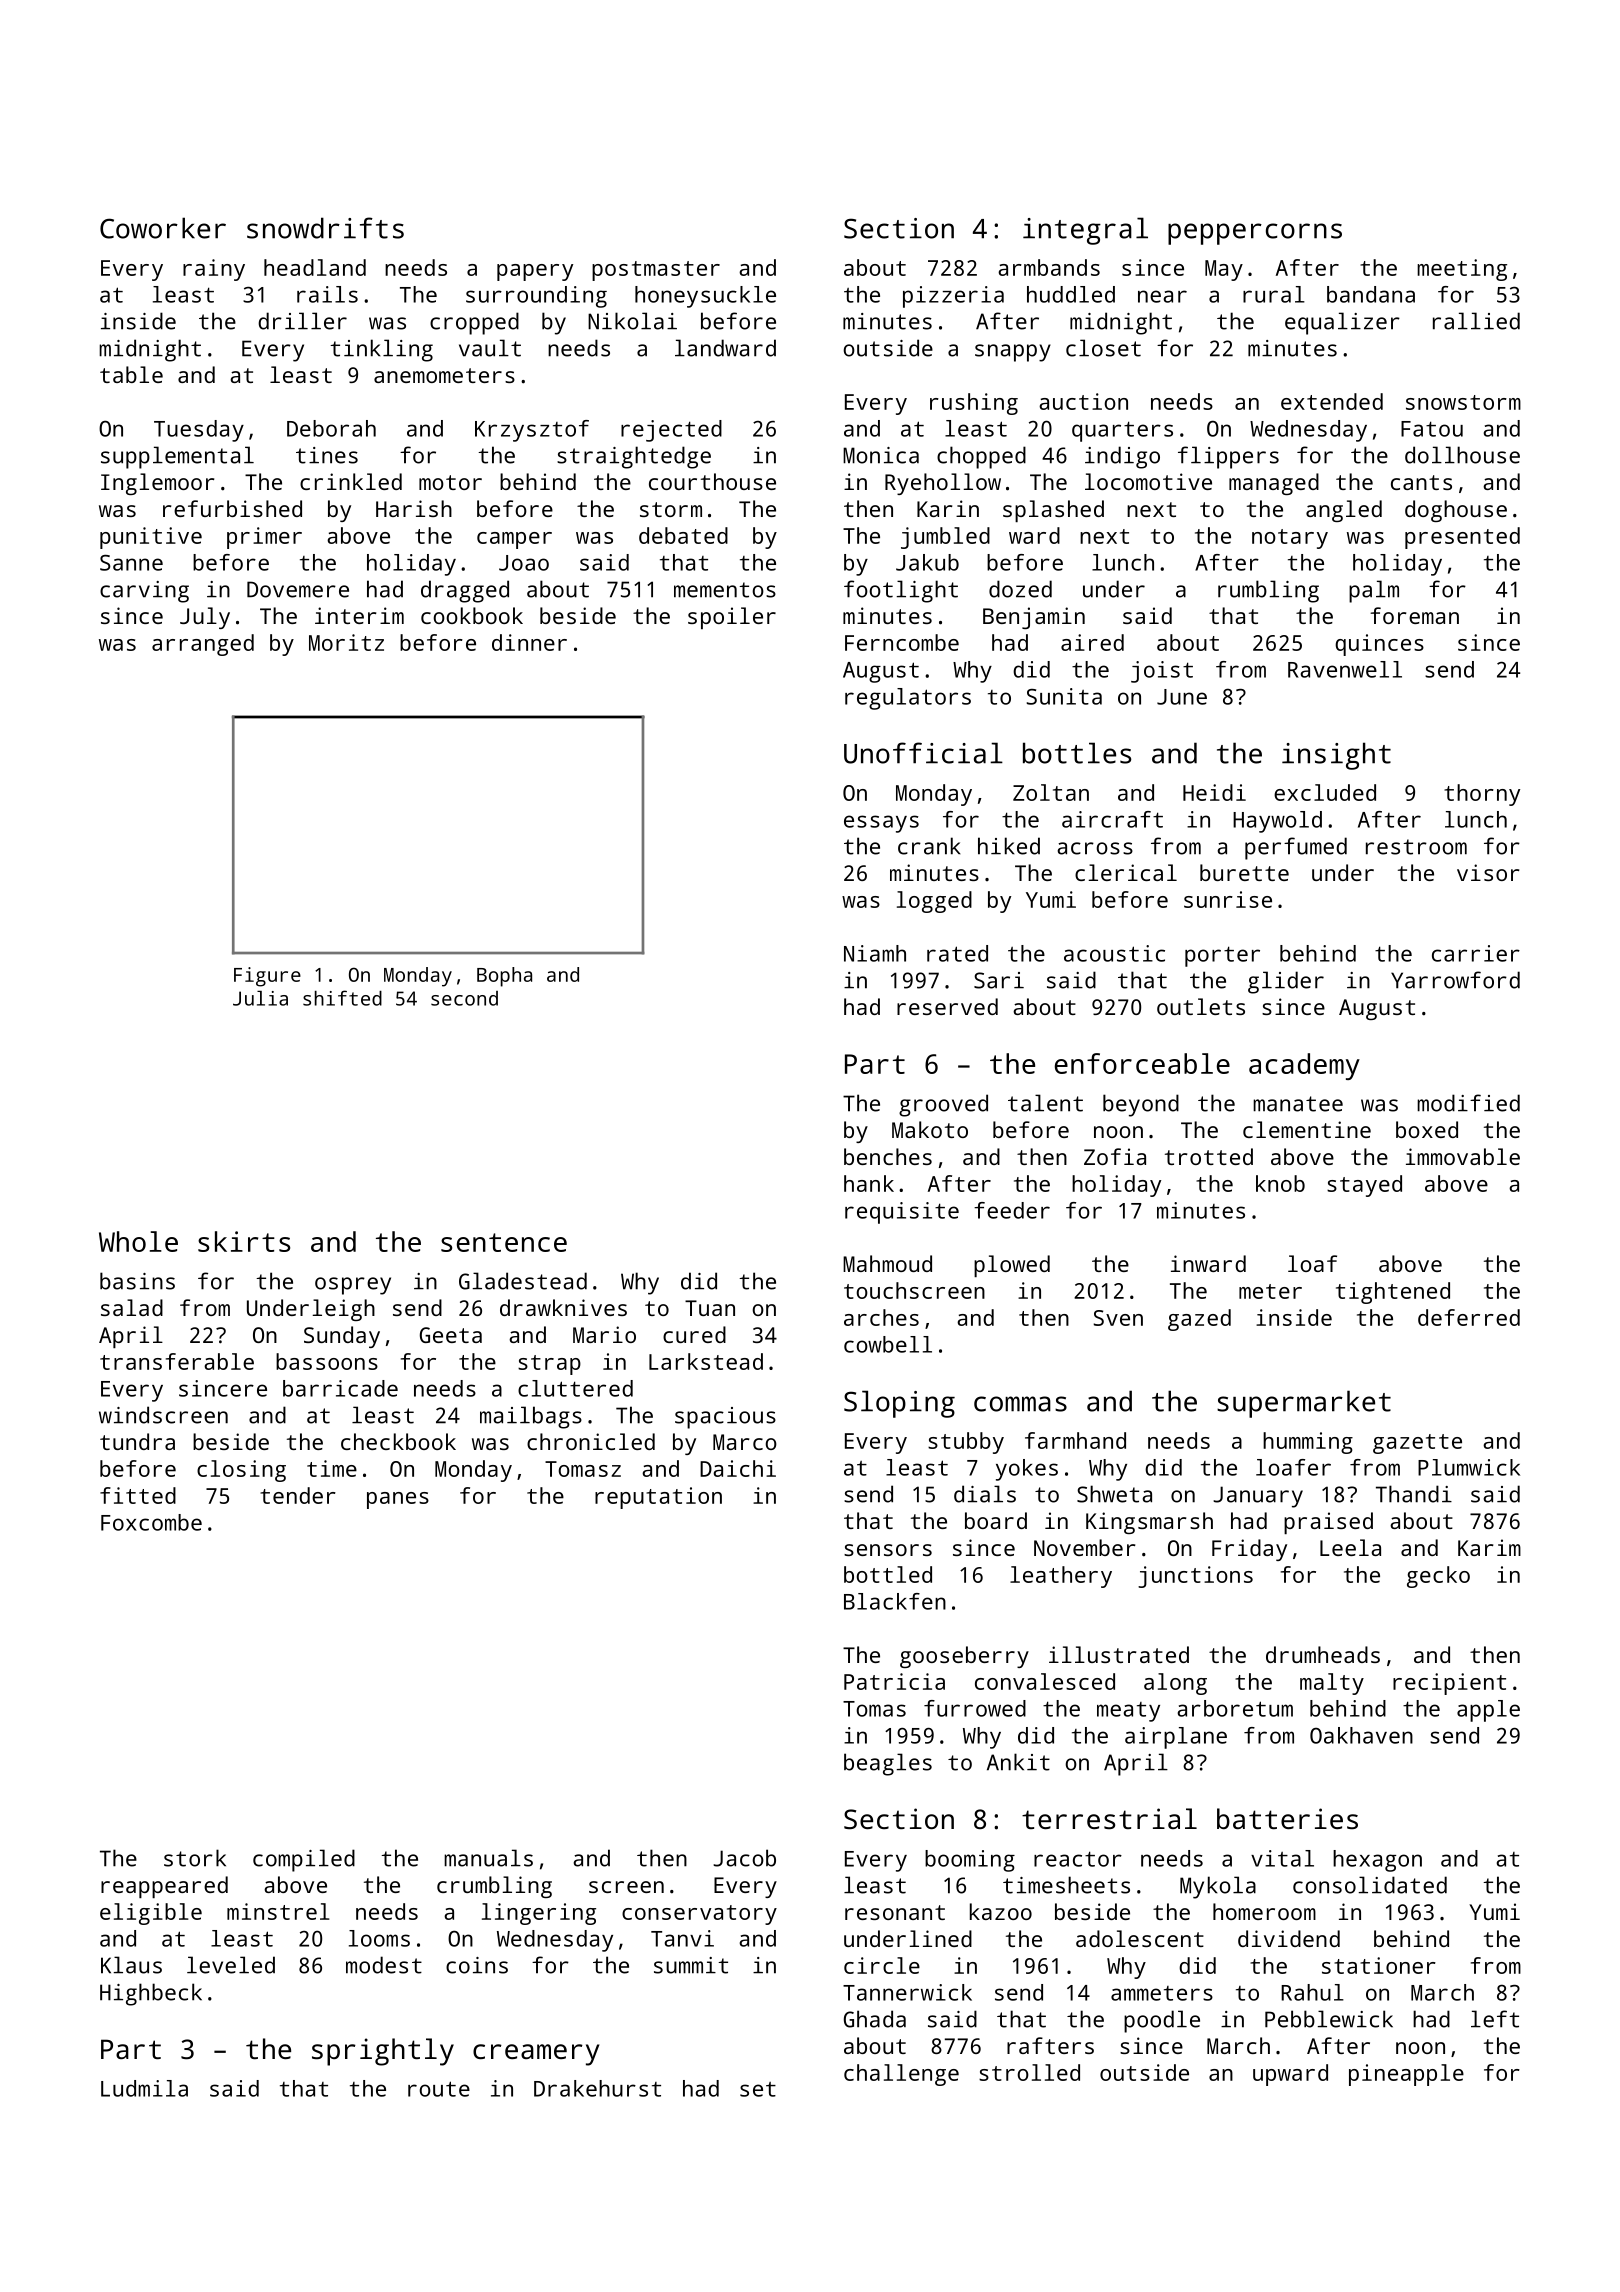 The width and height of the screenshot is (1620, 2292). What do you see at coordinates (1255, 234) in the screenshot?
I see `peppercorns` at bounding box center [1255, 234].
